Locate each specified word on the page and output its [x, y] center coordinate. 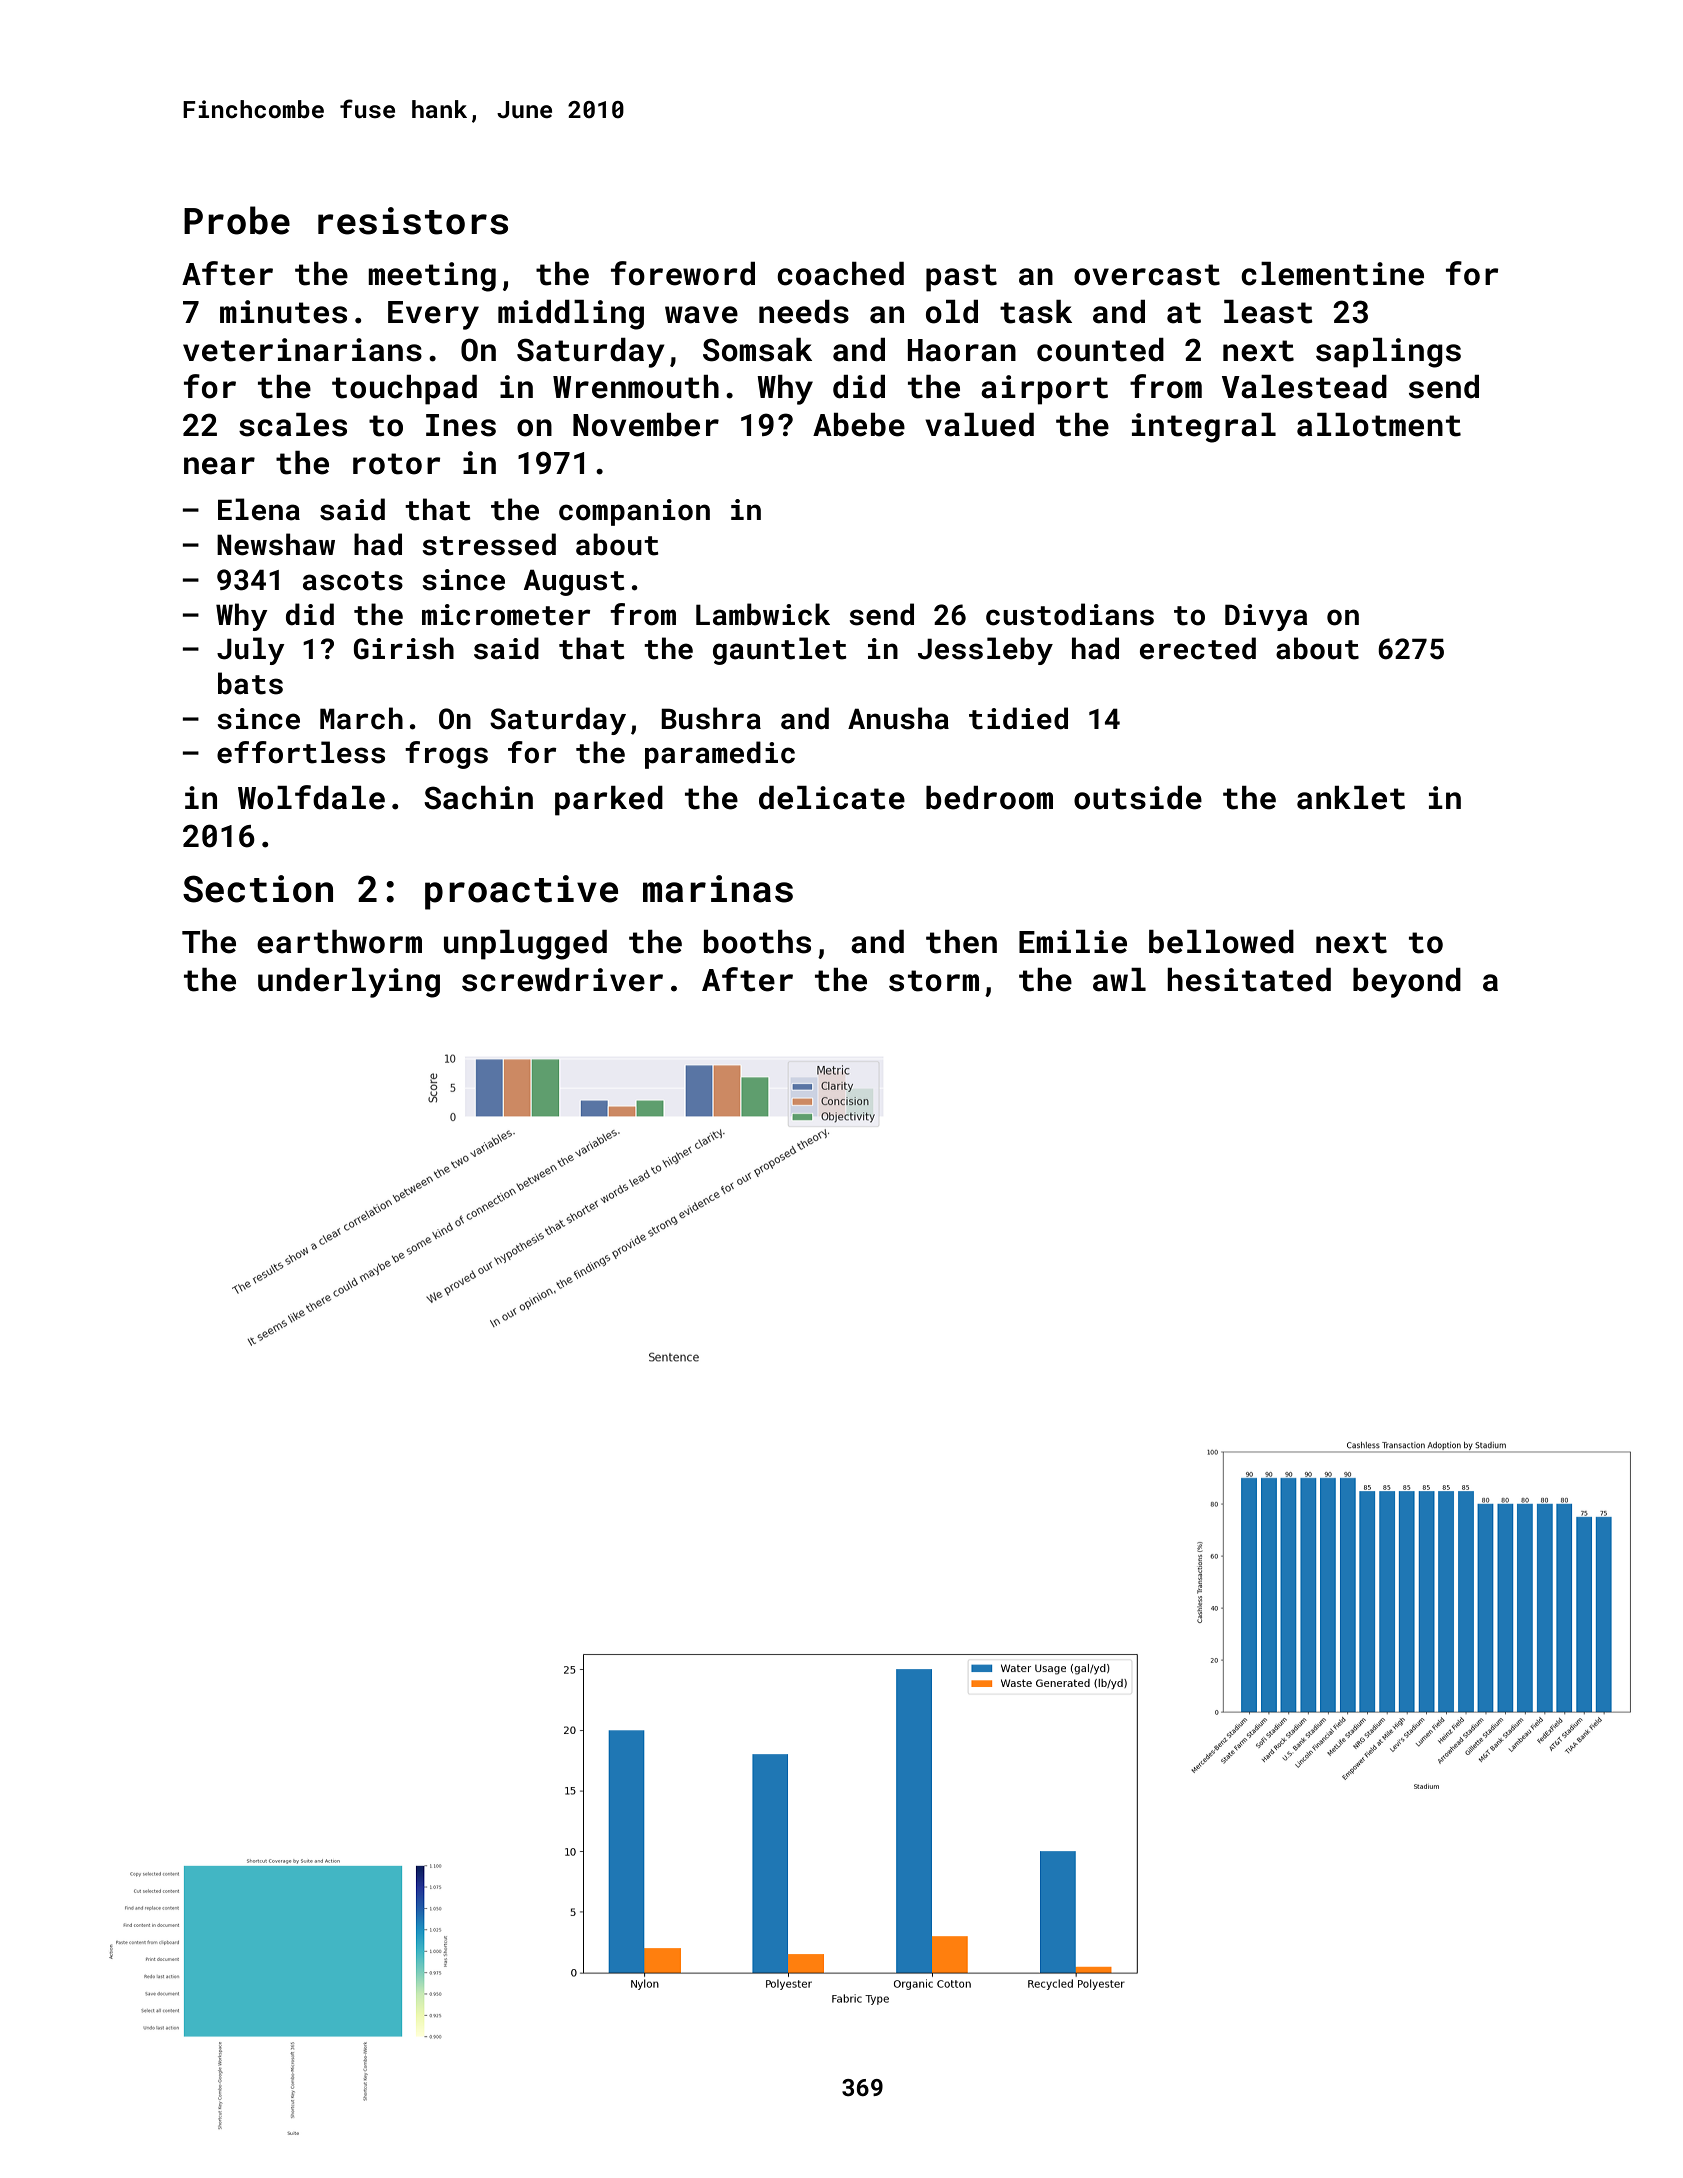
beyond [1407, 983]
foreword [683, 273]
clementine [1332, 274]
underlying [349, 983]
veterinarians [302, 350]
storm [934, 981]
